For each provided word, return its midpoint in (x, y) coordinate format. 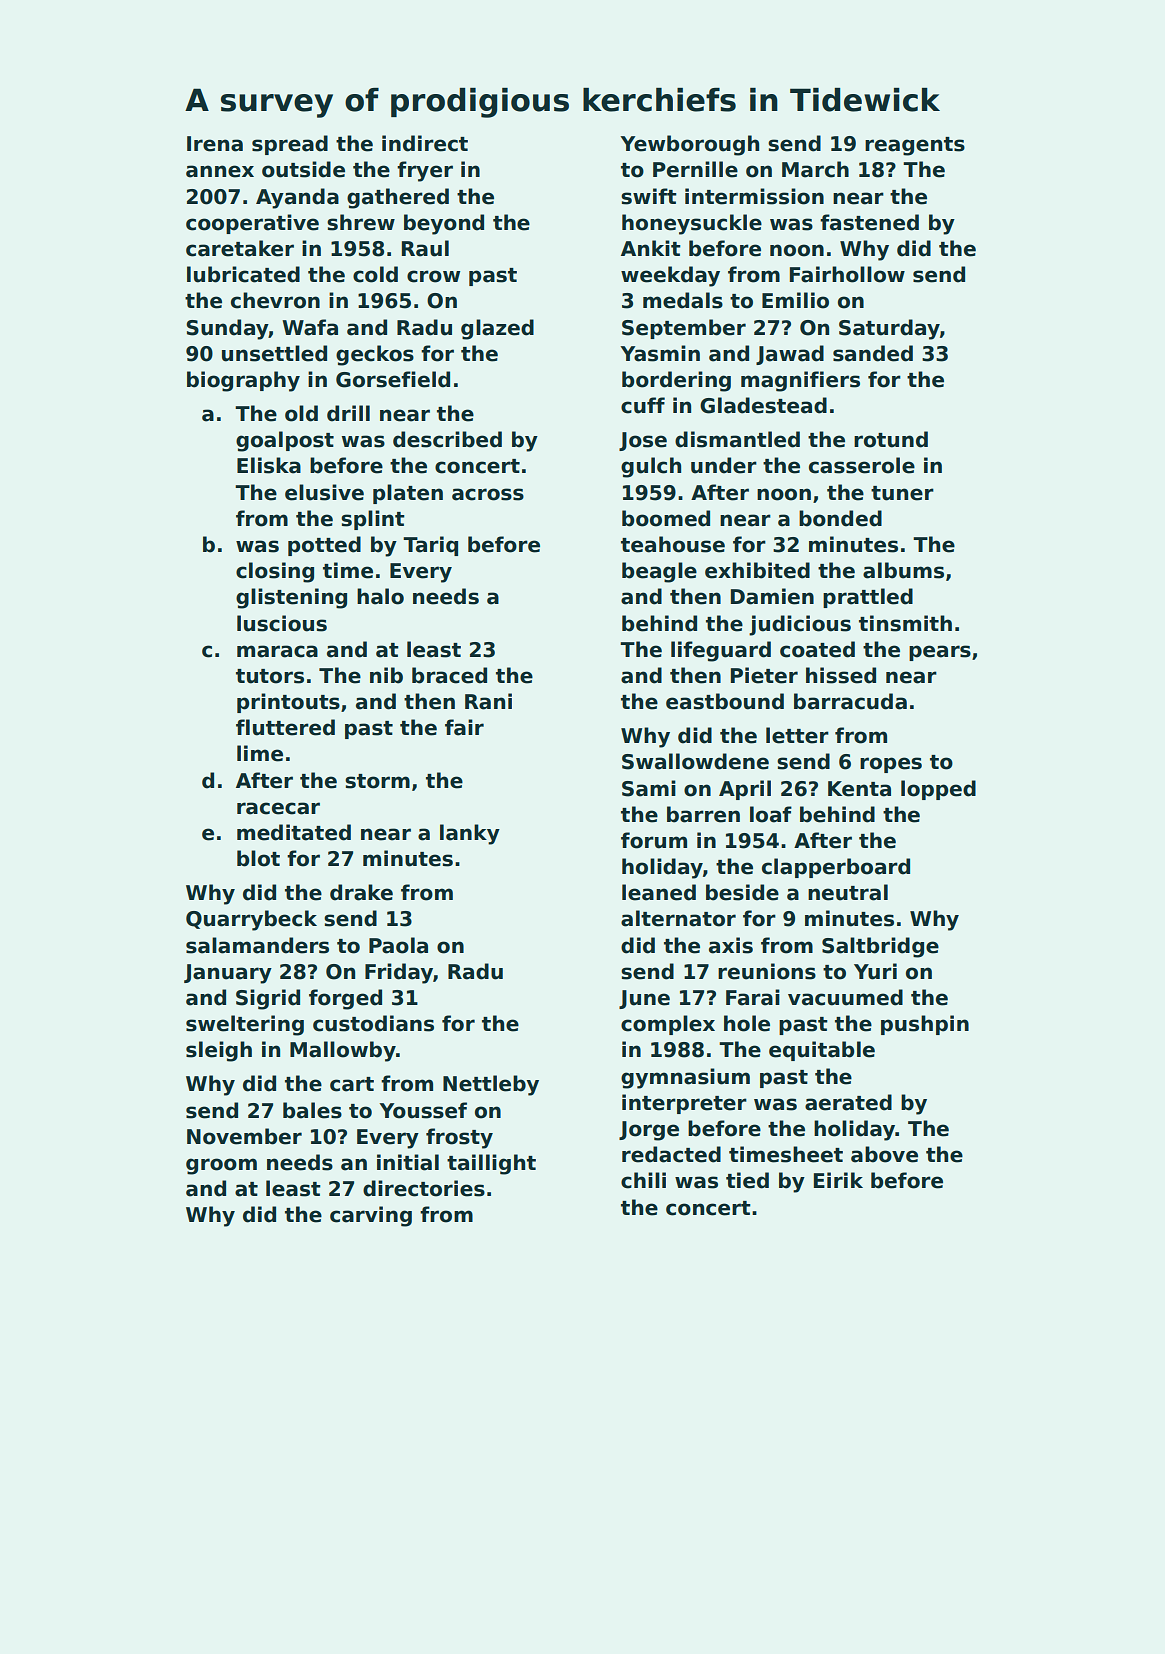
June (644, 999)
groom (221, 1166)
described (447, 439)
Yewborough (689, 145)
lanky (470, 834)
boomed (666, 518)
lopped (938, 790)
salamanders (257, 945)
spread (290, 145)
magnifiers (800, 381)
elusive (324, 492)
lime (260, 753)
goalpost (285, 441)
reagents (915, 146)
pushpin (925, 1025)
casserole (862, 465)
